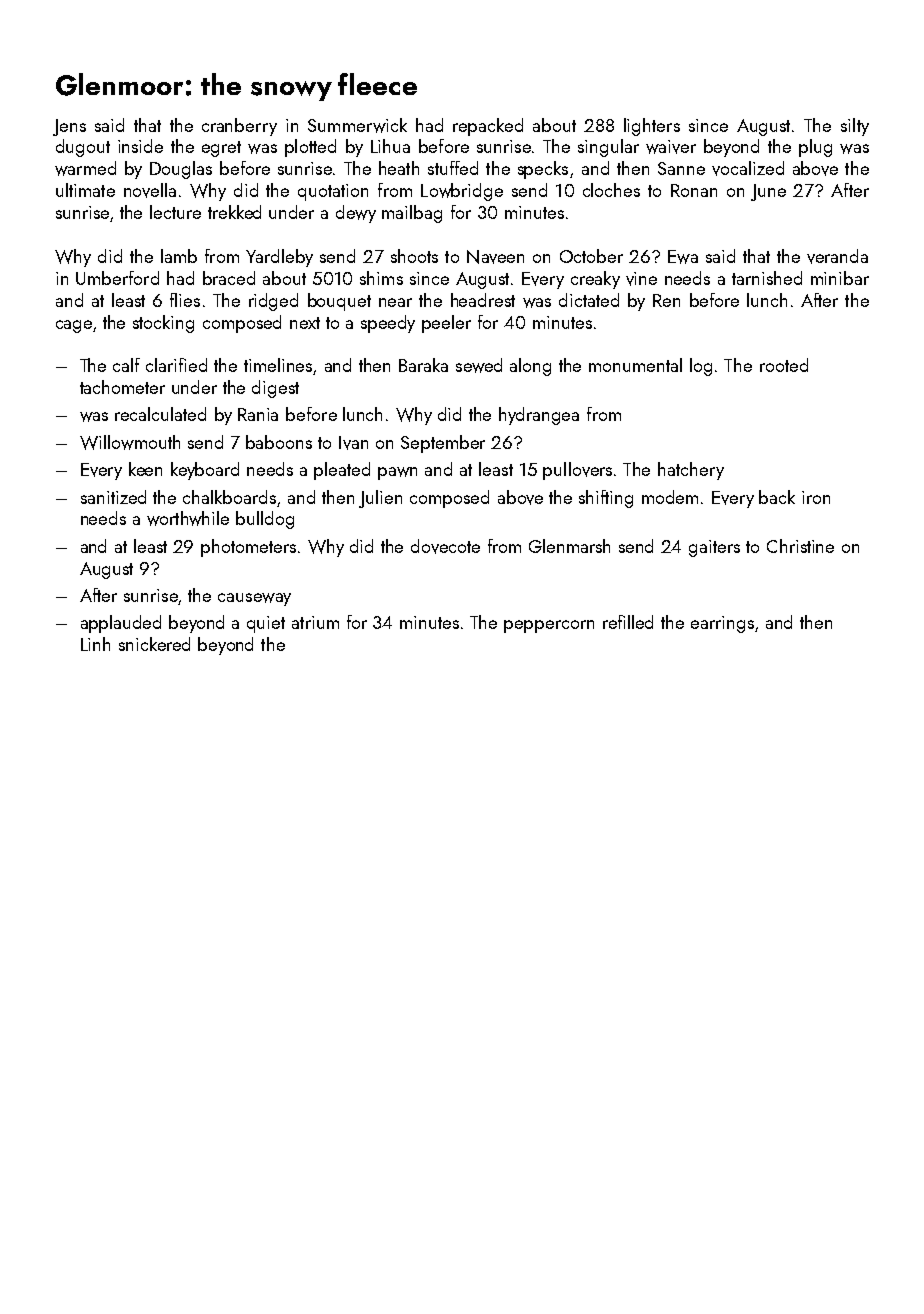 This screenshot has width=924, height=1314. What do you see at coordinates (768, 192) in the screenshot?
I see `June` at bounding box center [768, 192].
